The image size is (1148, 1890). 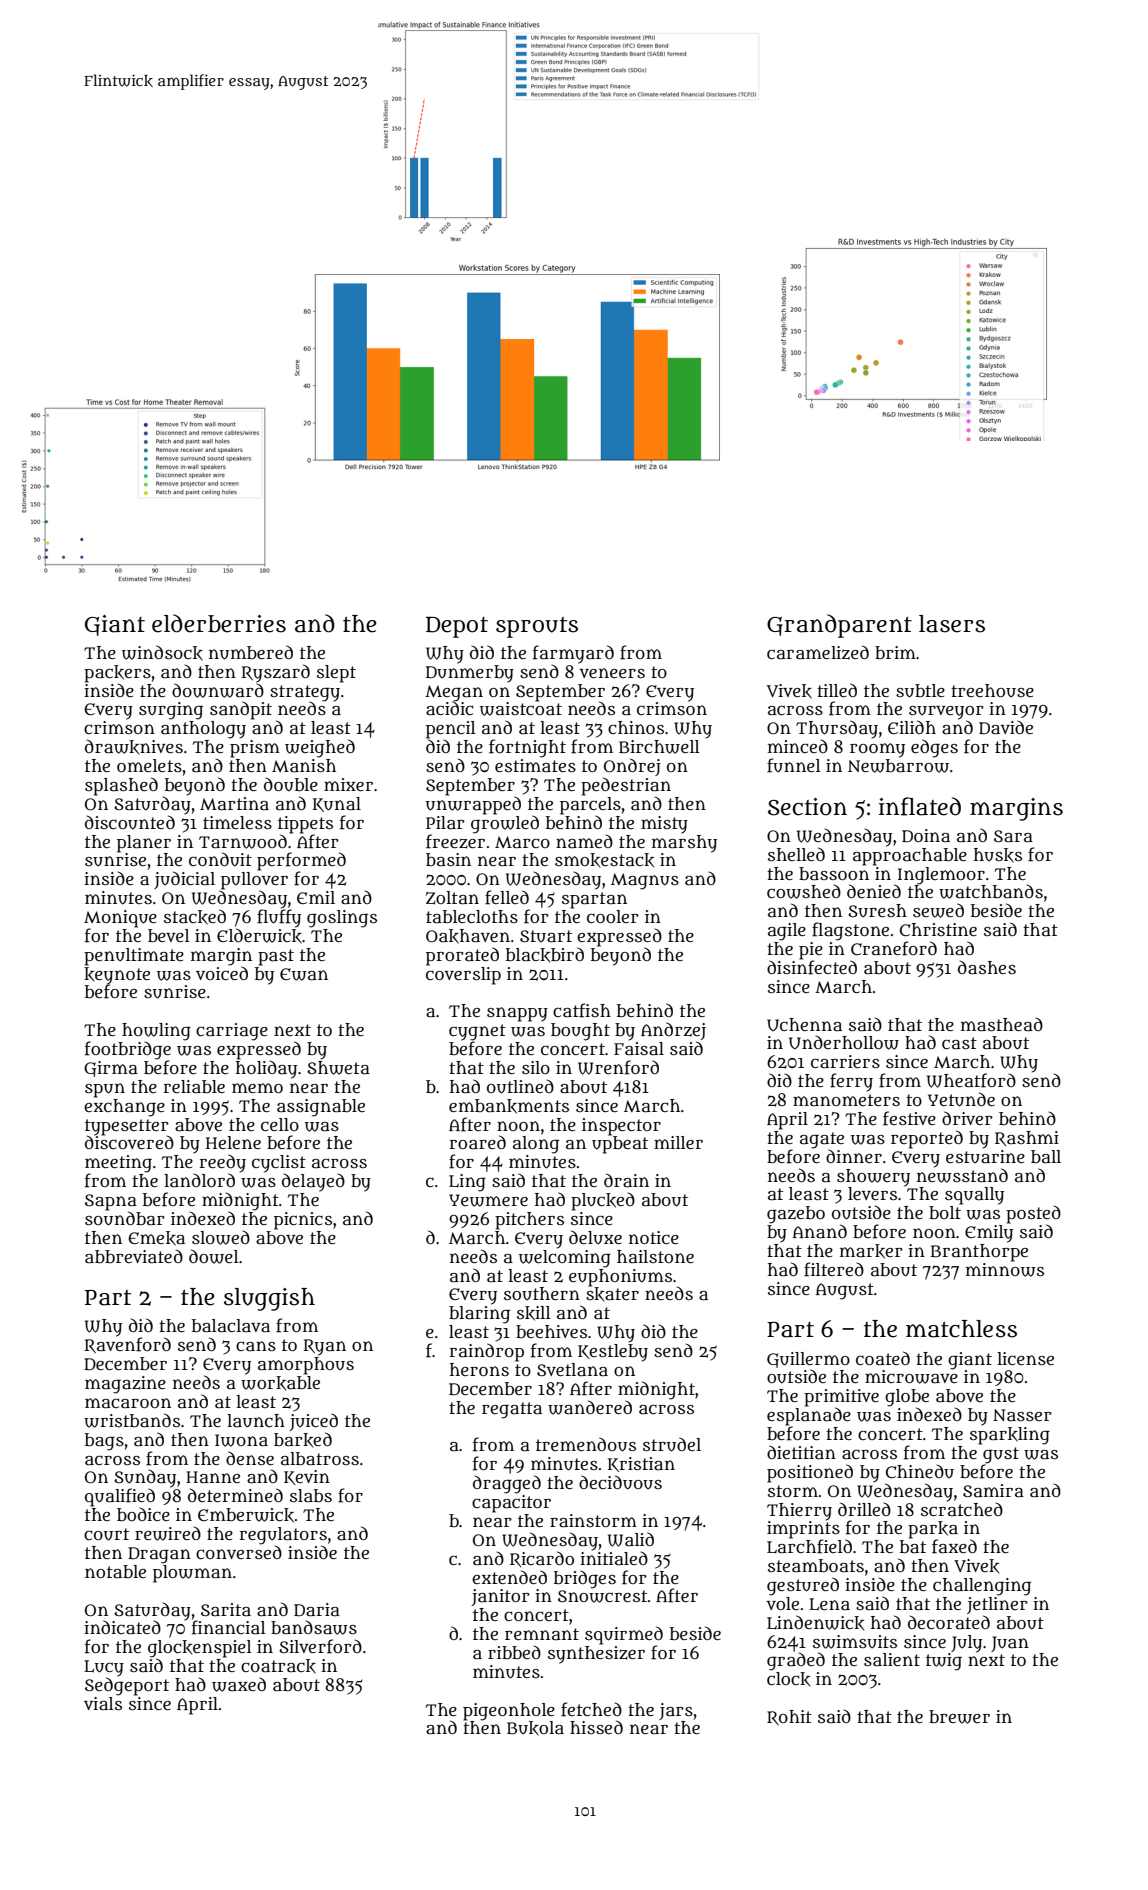 I want to click on indicated, so click(x=122, y=1627).
